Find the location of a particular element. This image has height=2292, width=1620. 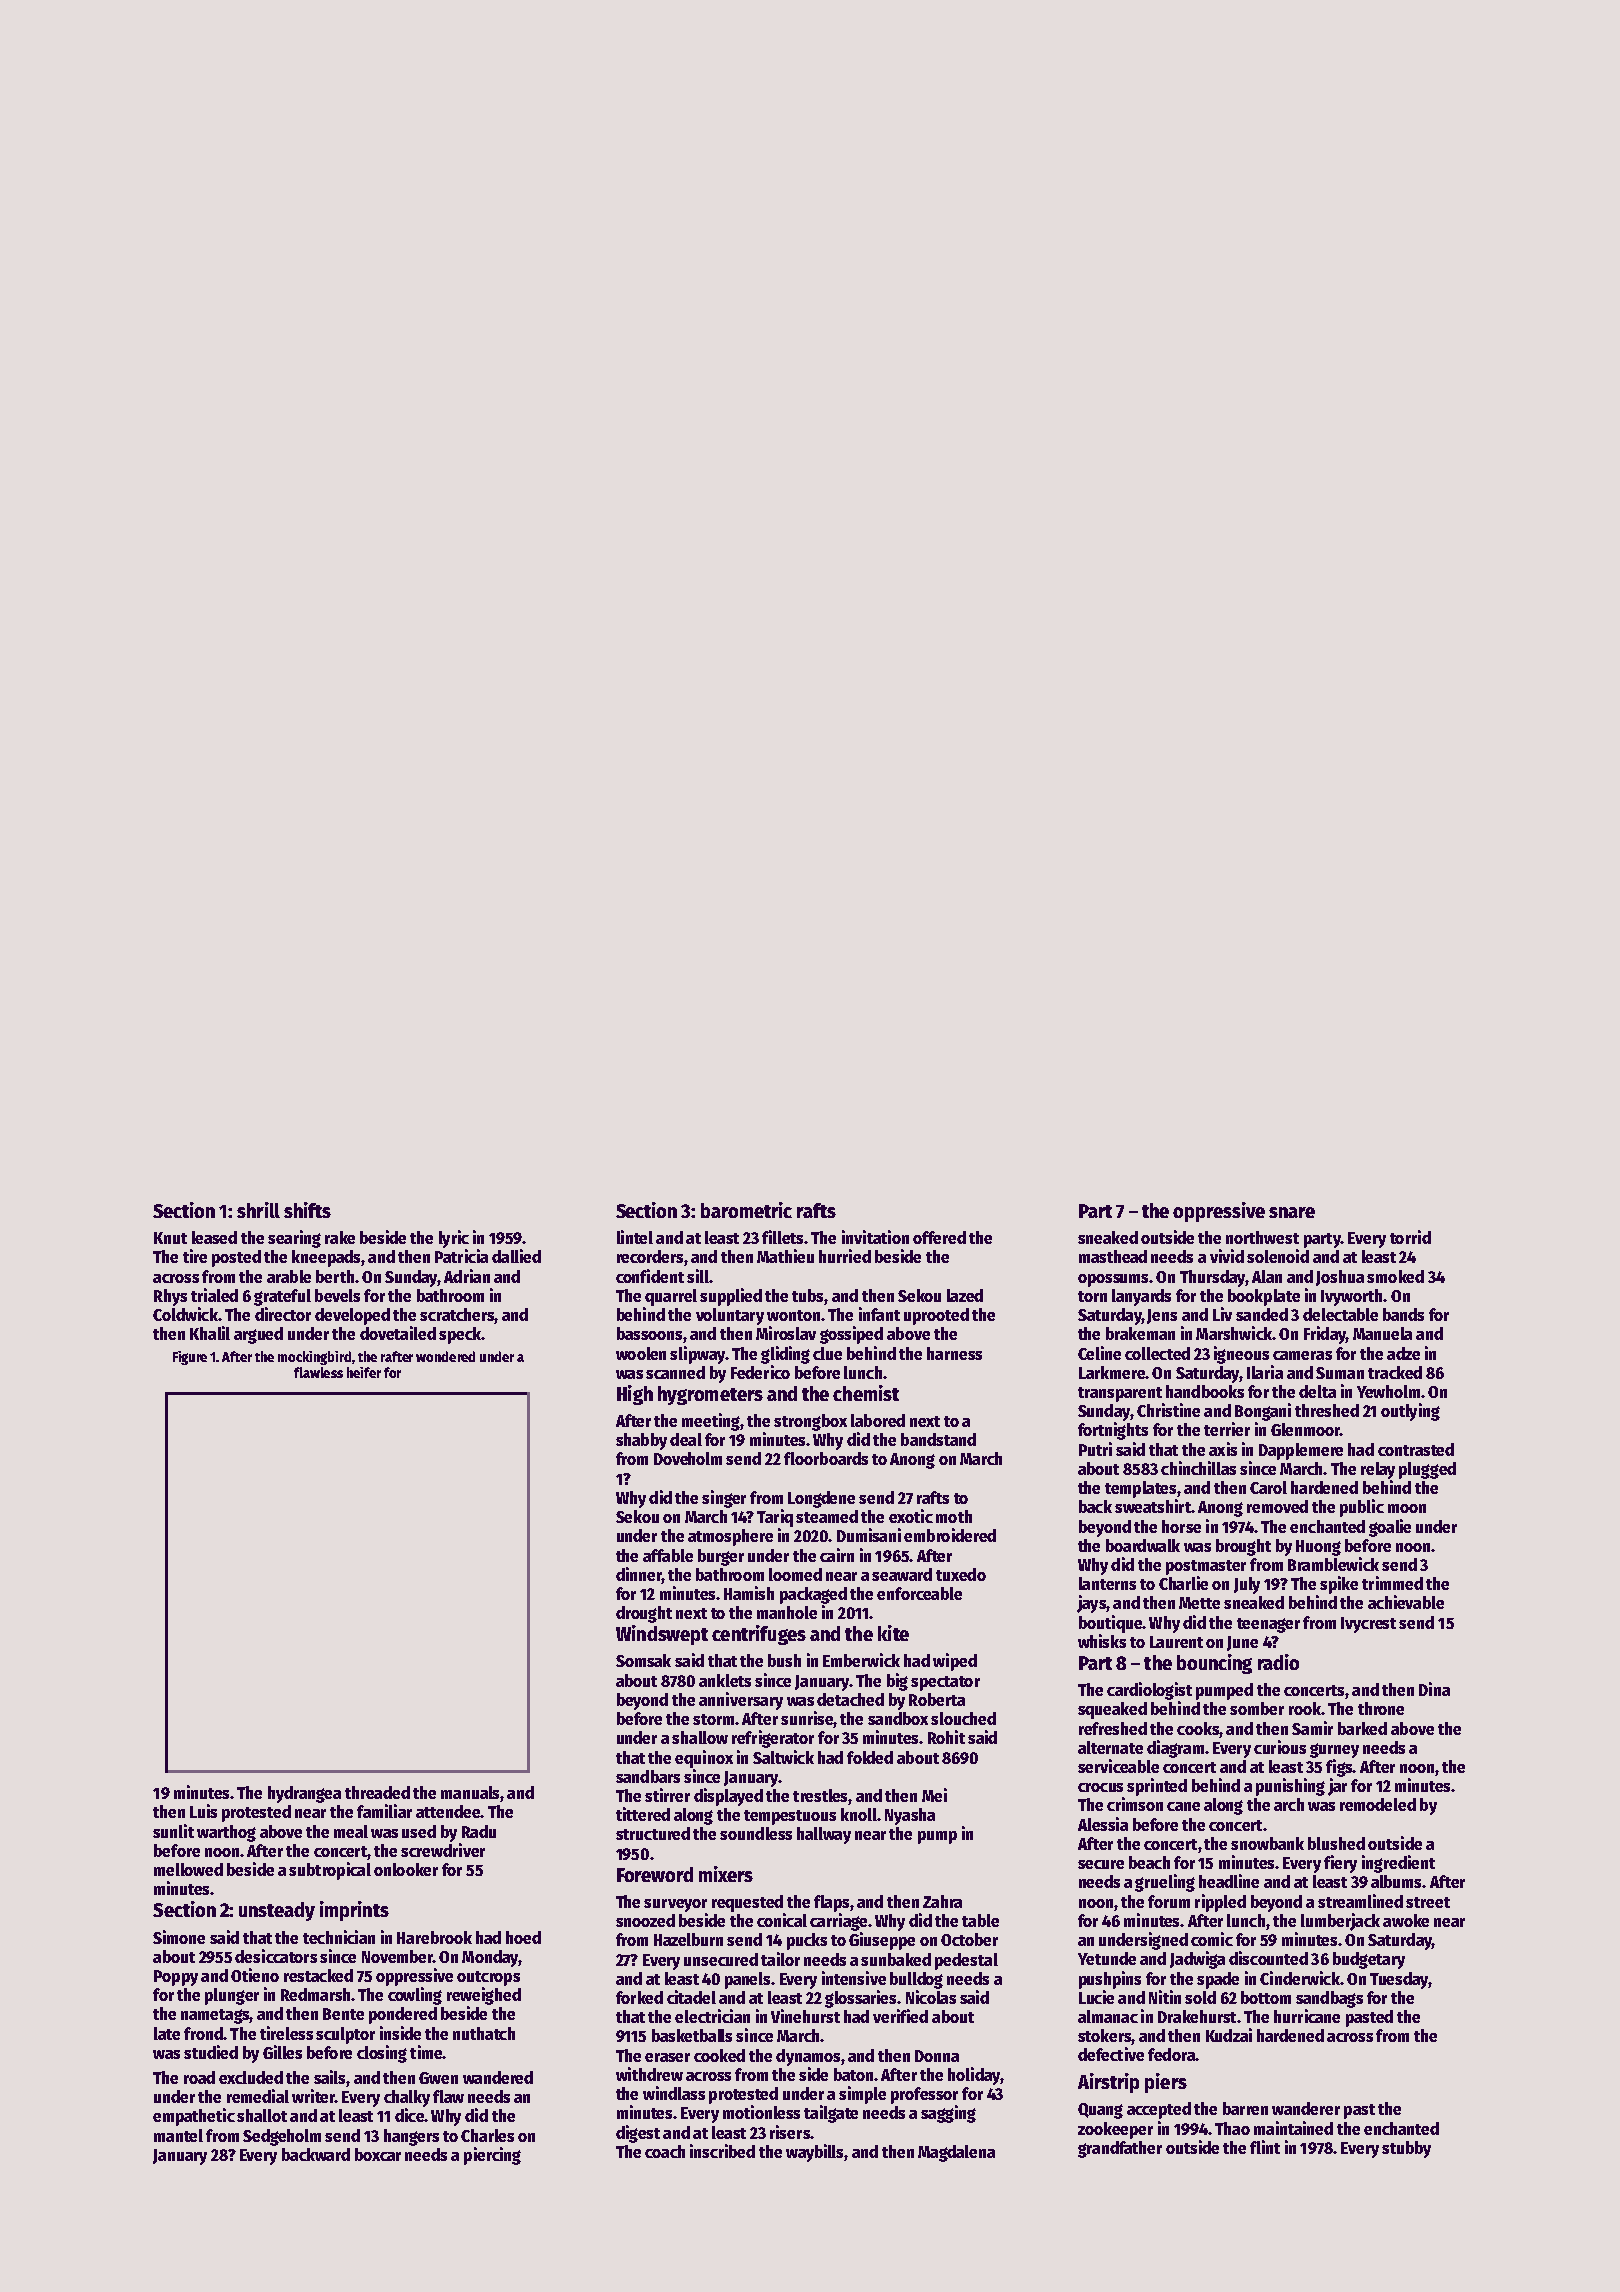

drought is located at coordinates (644, 1614).
